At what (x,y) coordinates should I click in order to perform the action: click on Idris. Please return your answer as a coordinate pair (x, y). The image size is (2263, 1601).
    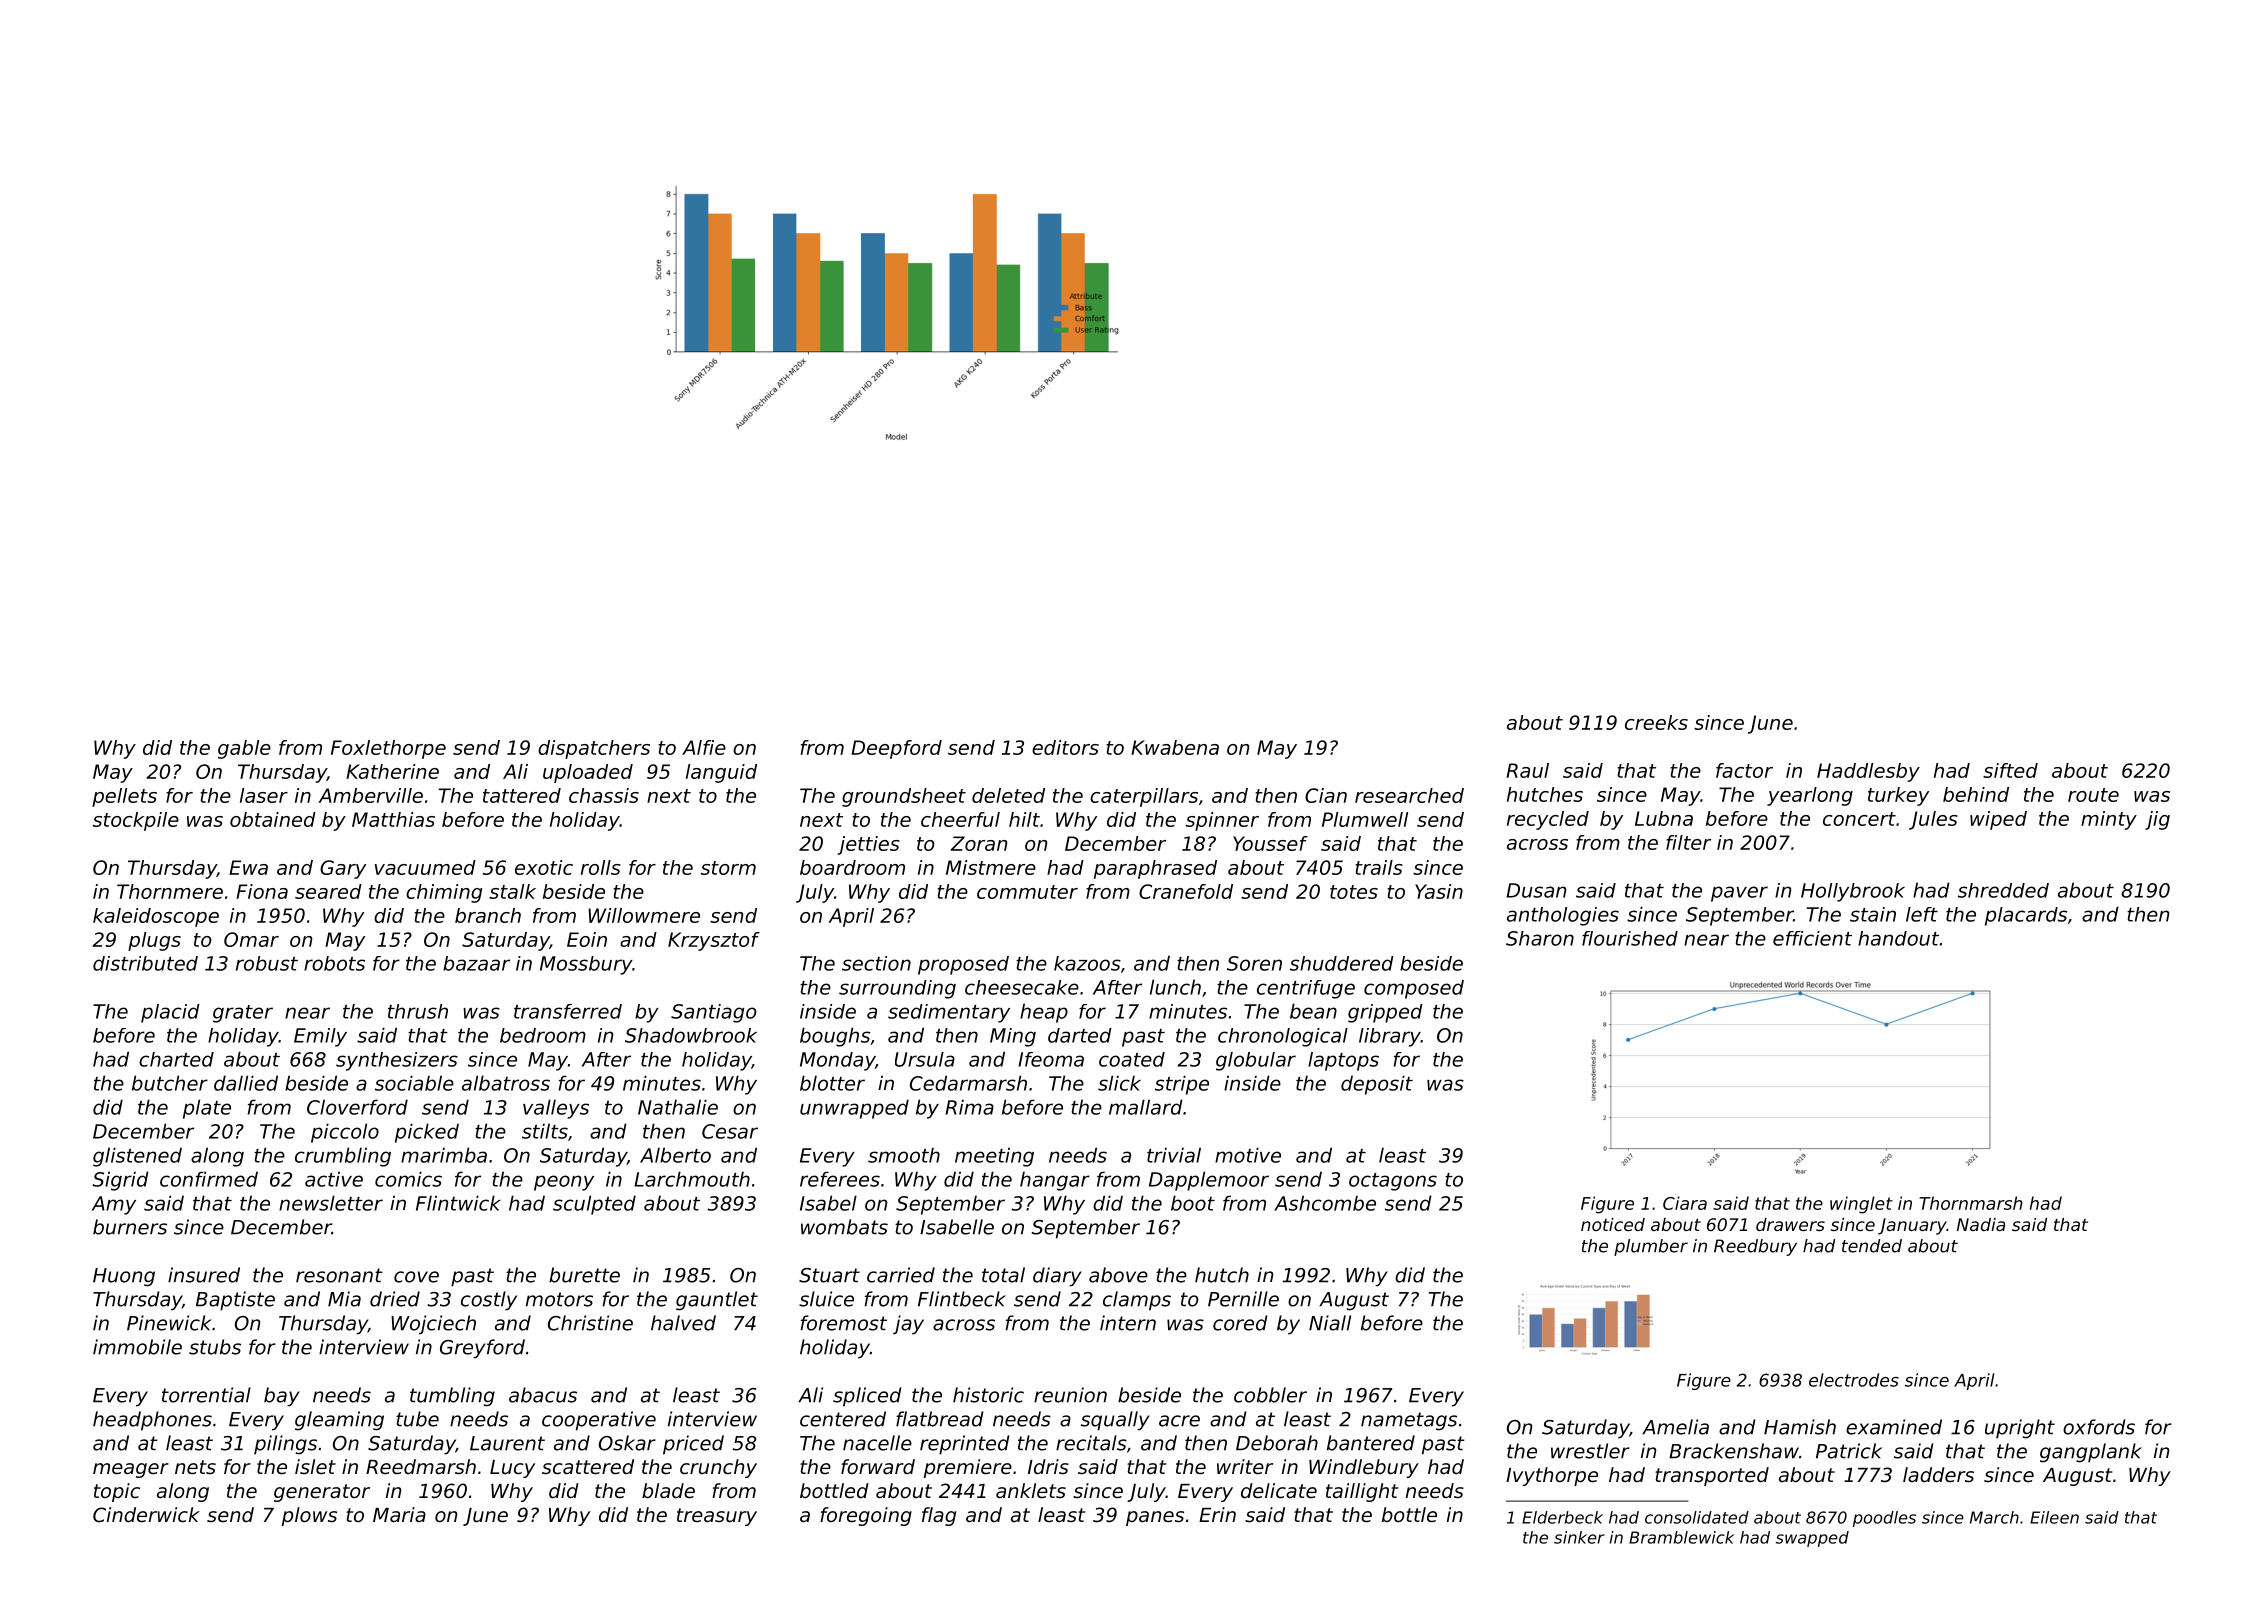
    Looking at the image, I should click on (1048, 1467).
